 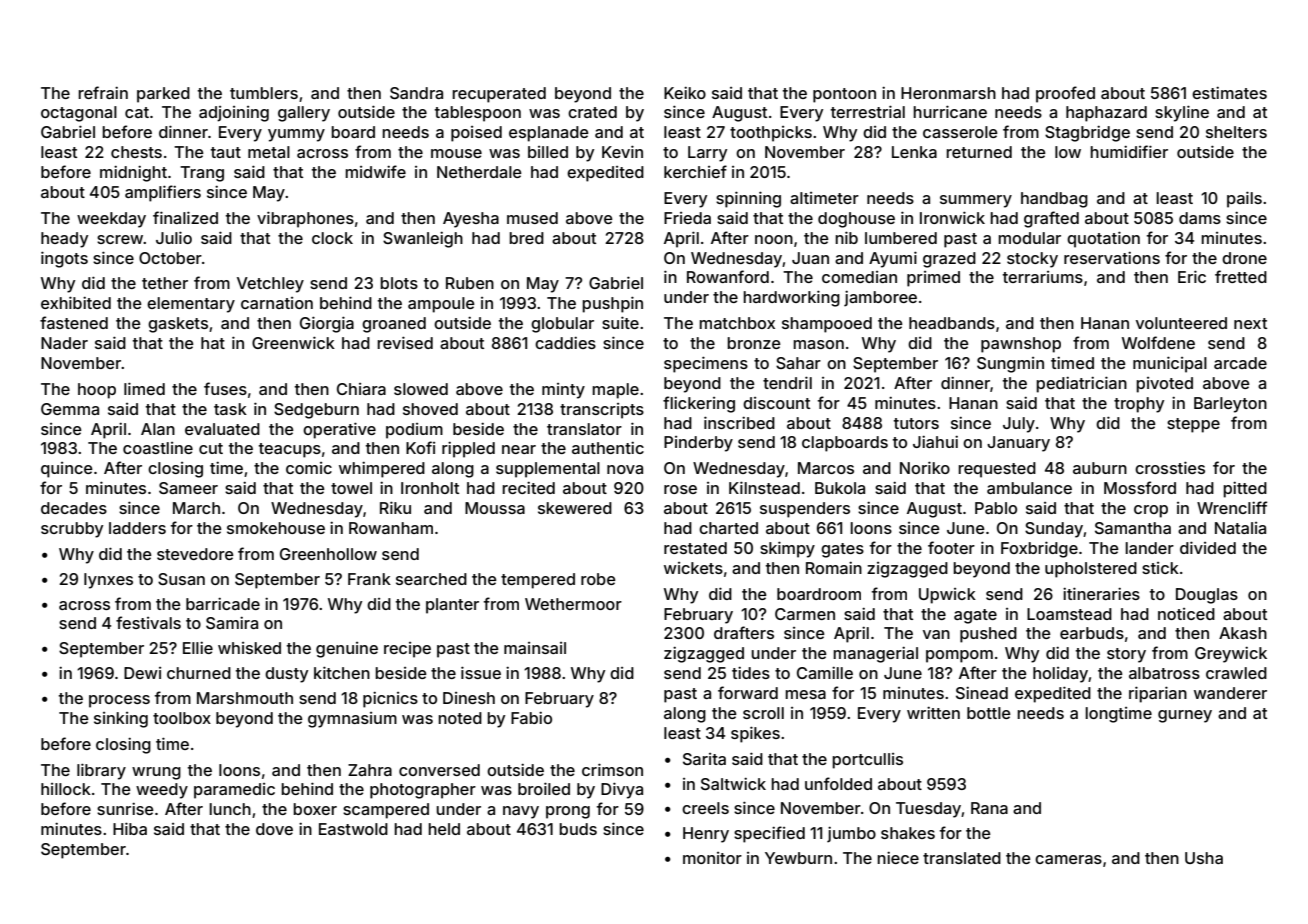 What do you see at coordinates (202, 174) in the screenshot?
I see `Trang` at bounding box center [202, 174].
